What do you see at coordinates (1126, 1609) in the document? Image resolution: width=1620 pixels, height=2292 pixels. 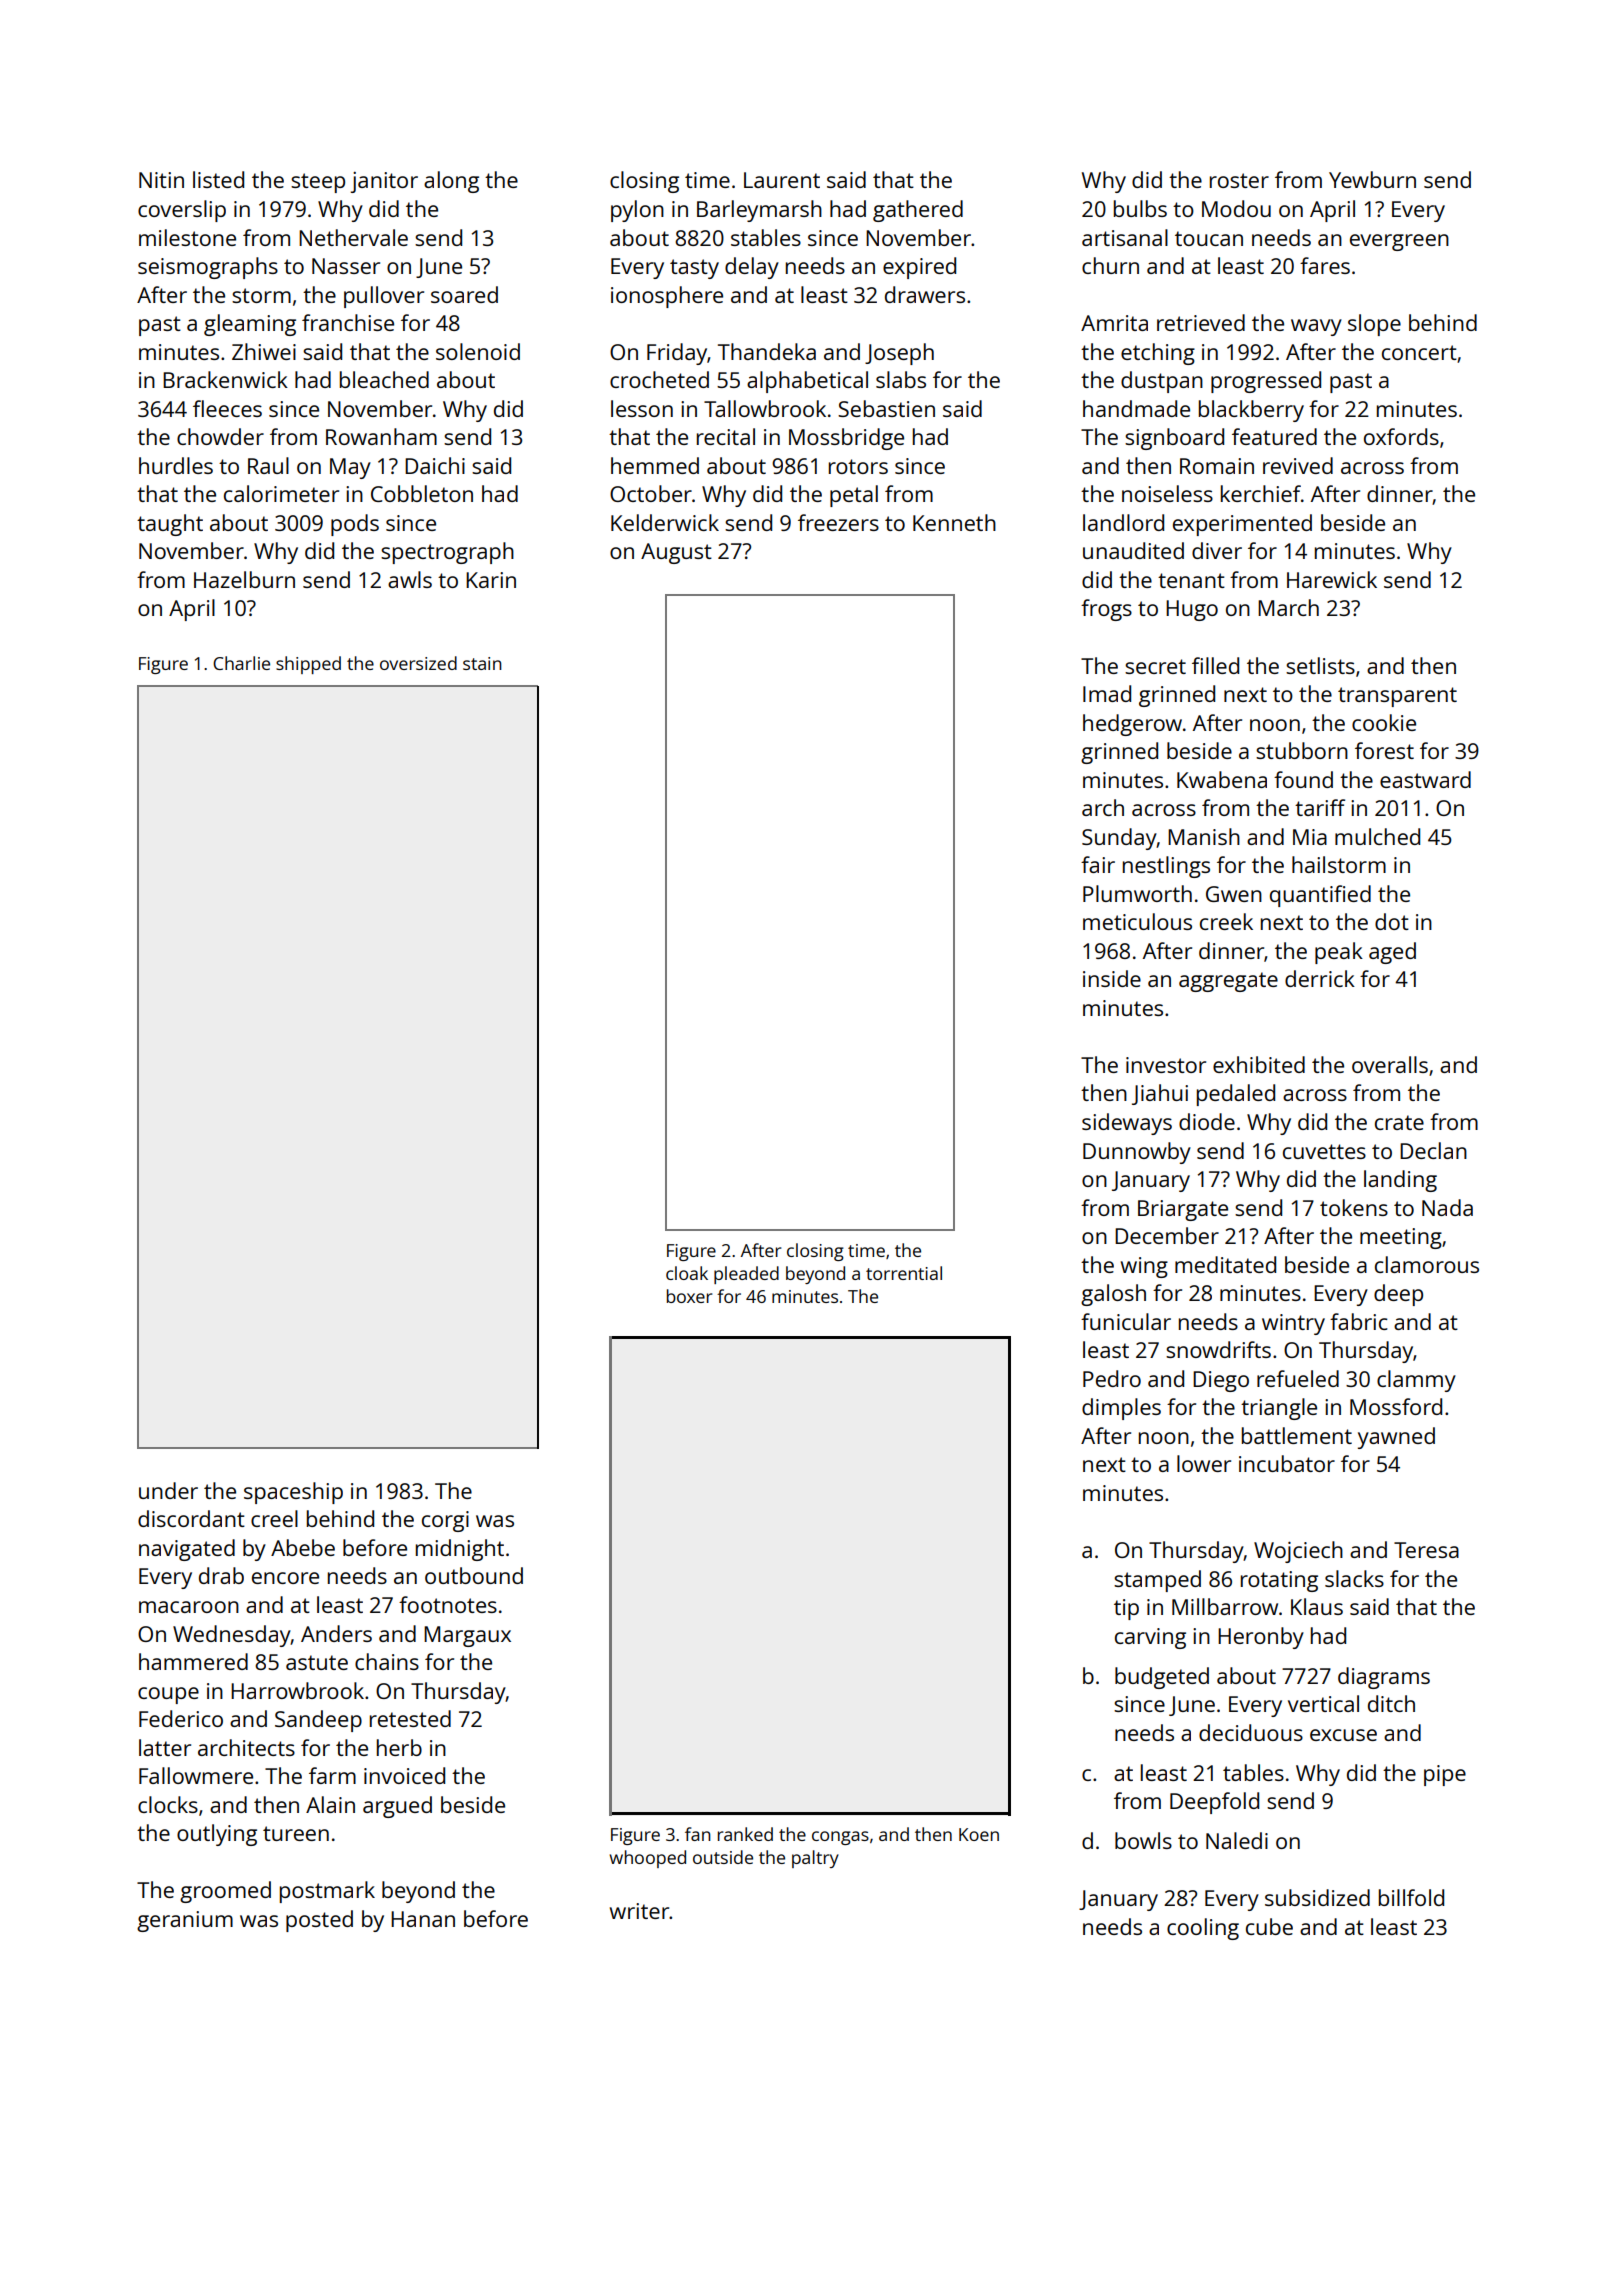 I see `tip` at bounding box center [1126, 1609].
